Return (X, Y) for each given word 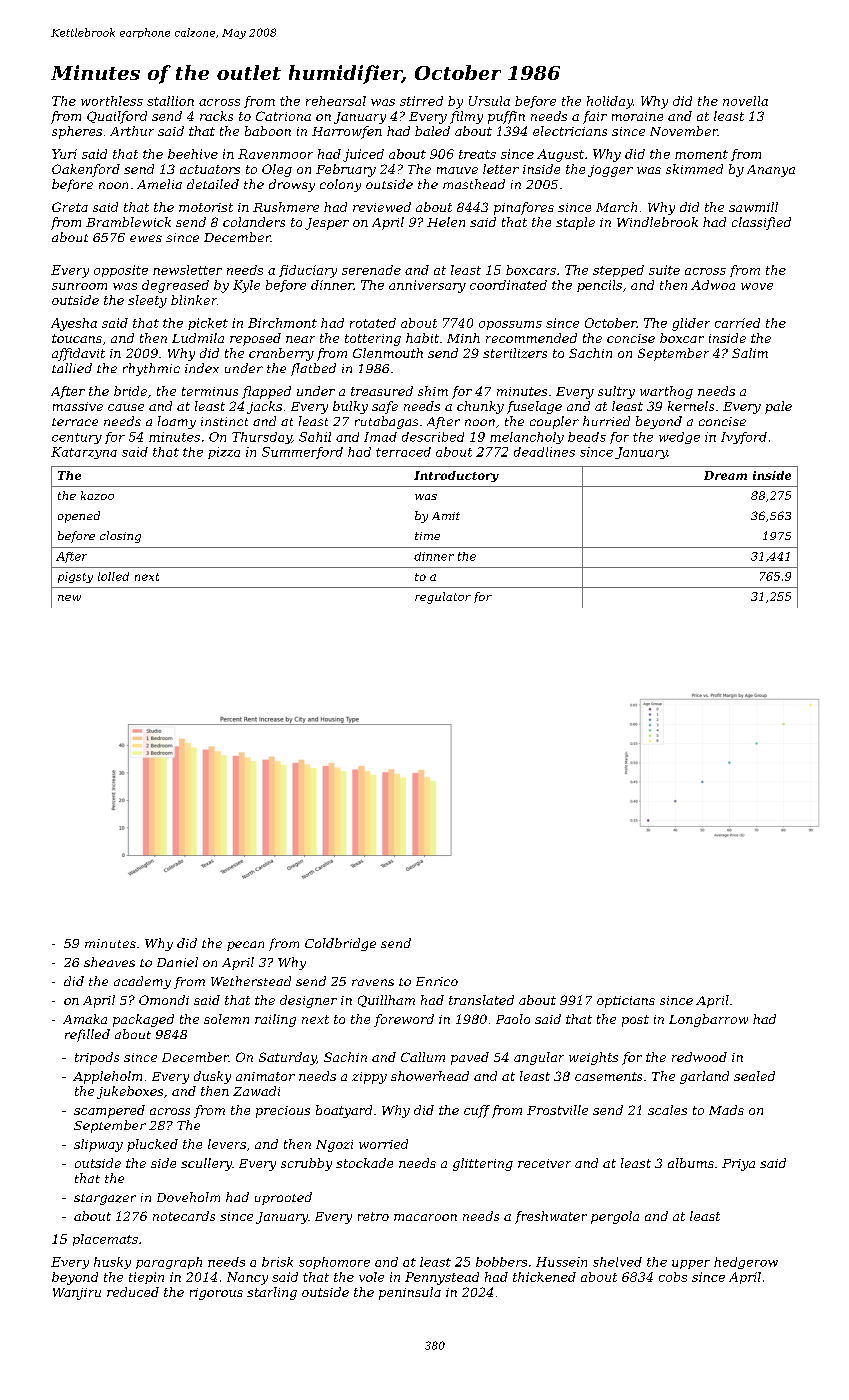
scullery (206, 1164)
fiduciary (308, 271)
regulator (443, 598)
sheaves (109, 962)
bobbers (501, 1262)
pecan (245, 946)
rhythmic (151, 369)
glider (691, 324)
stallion (170, 101)
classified (761, 223)
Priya (738, 1165)
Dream (725, 475)
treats (477, 154)
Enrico (437, 981)
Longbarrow (708, 1020)
